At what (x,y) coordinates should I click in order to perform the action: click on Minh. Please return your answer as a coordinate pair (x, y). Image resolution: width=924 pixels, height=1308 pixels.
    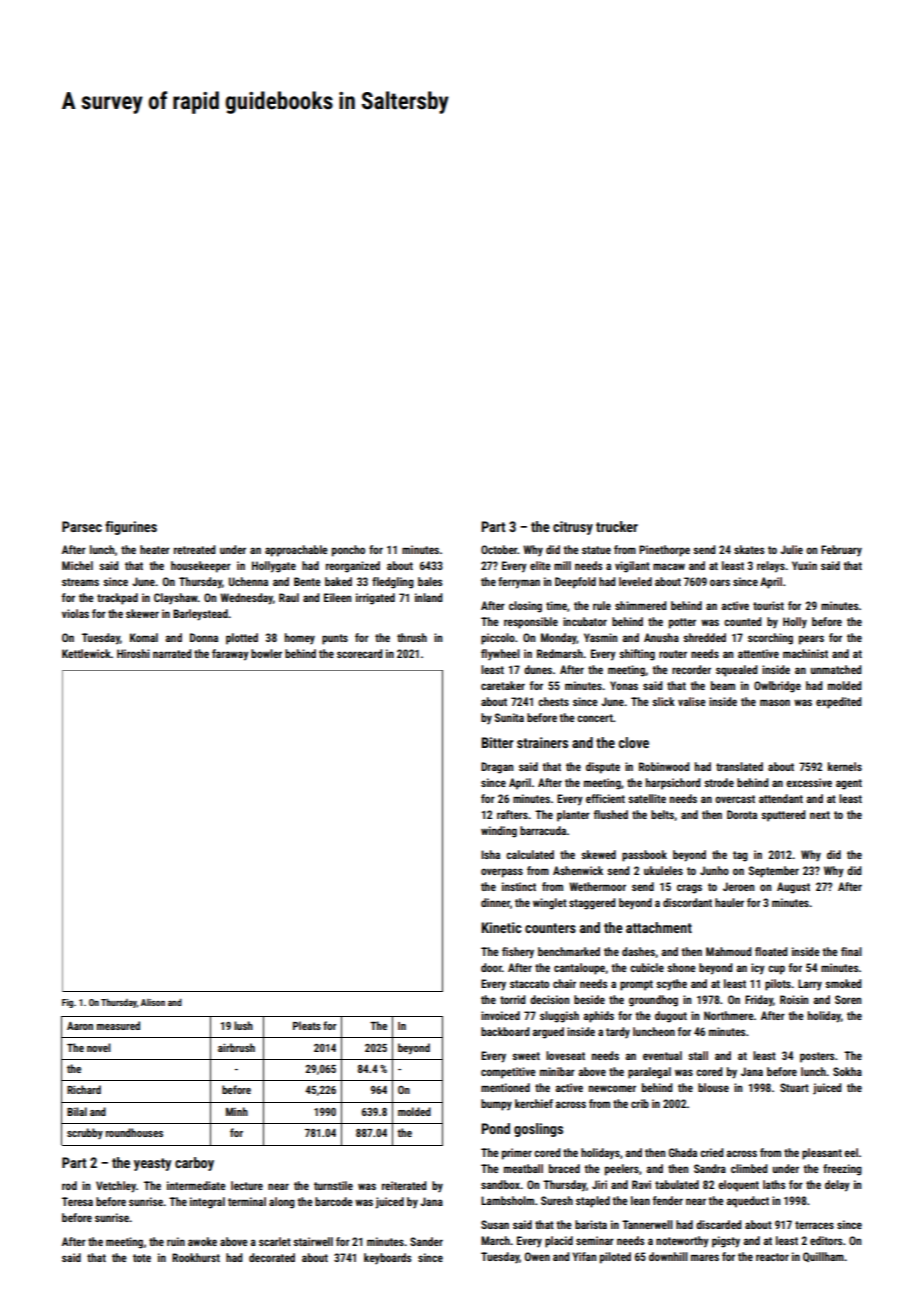
    Looking at the image, I should click on (237, 1111).
